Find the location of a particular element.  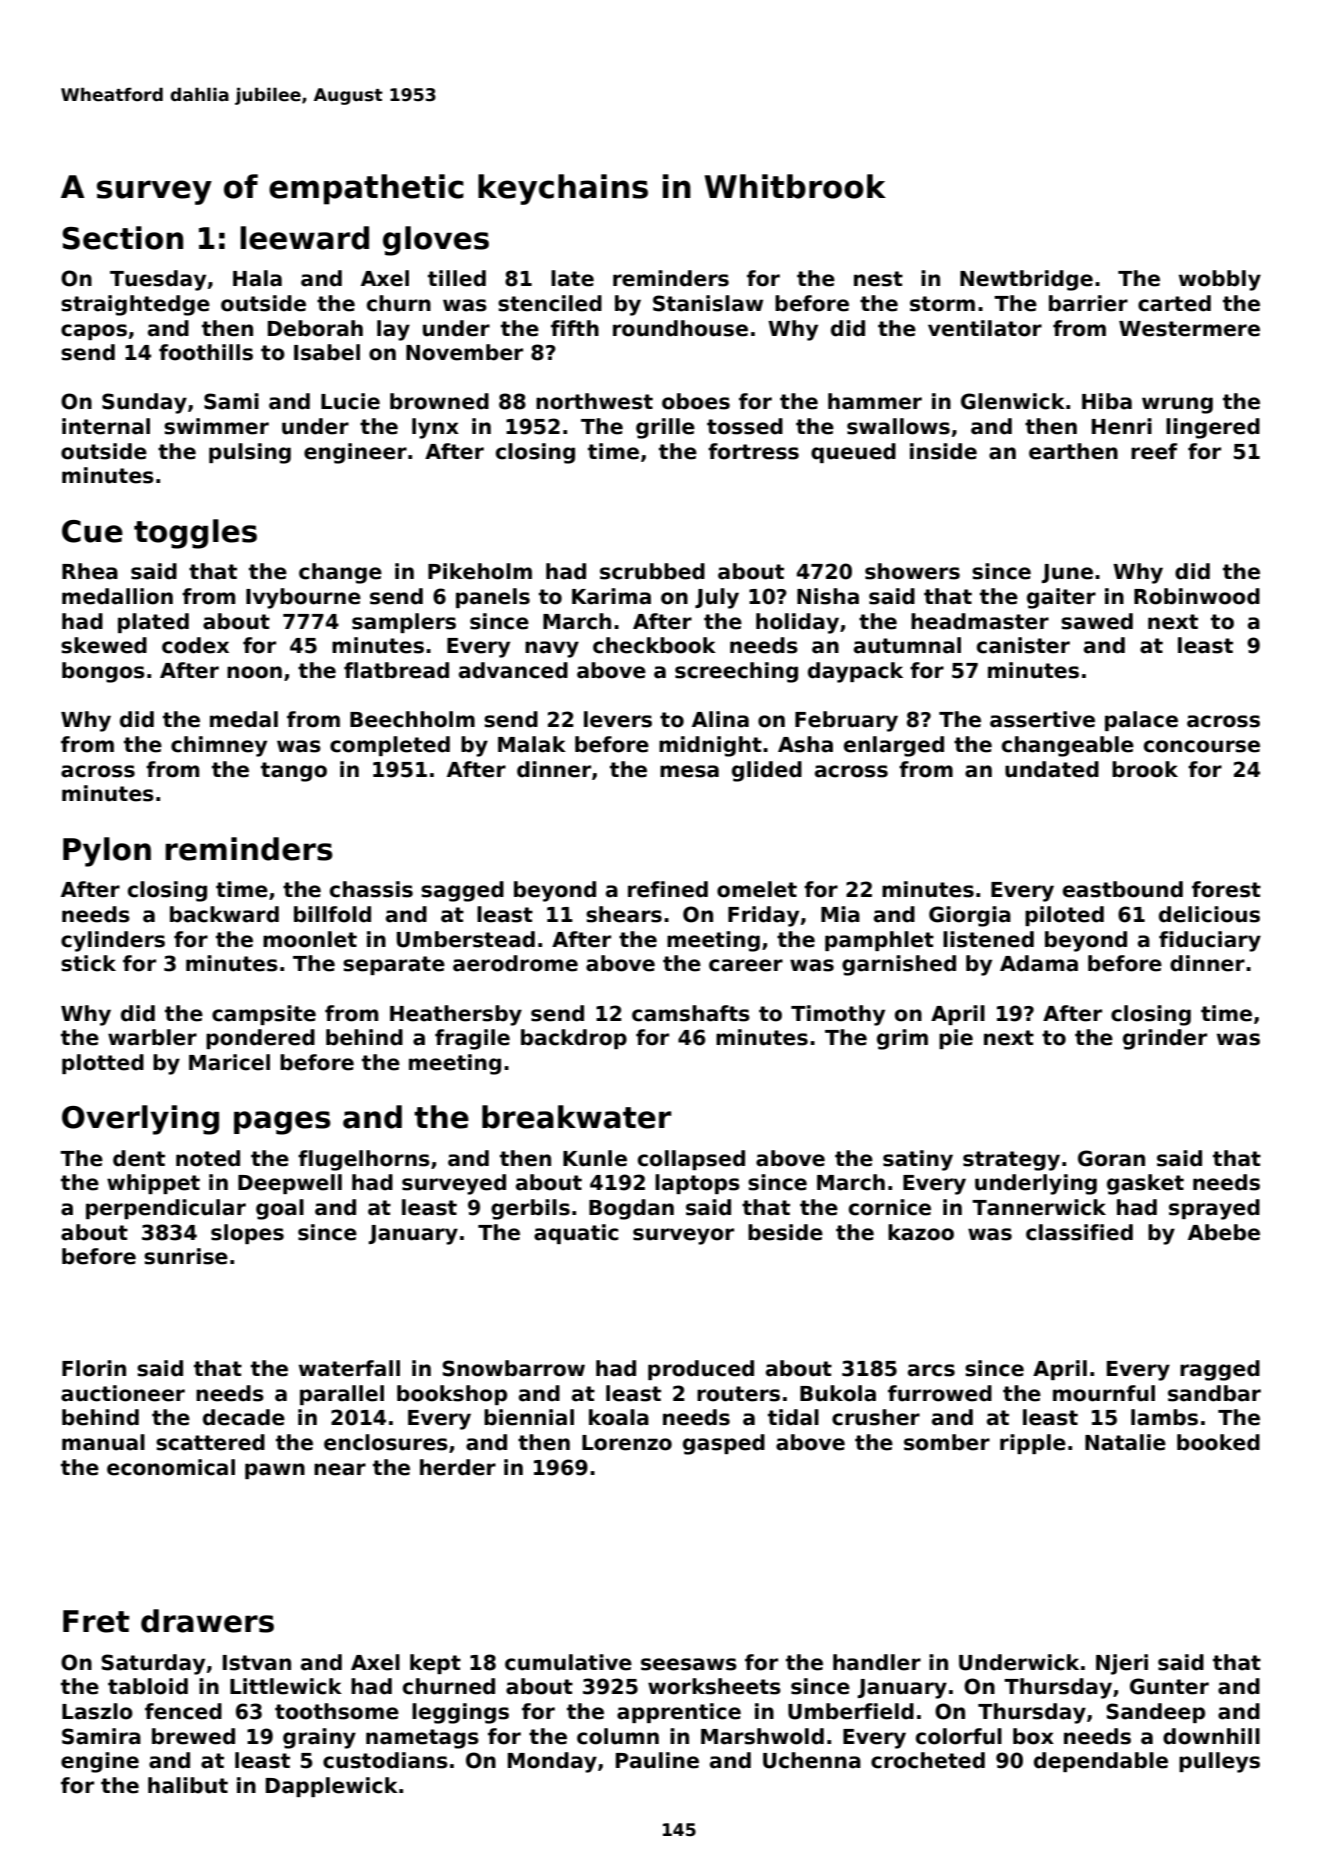

panels is located at coordinates (493, 598).
